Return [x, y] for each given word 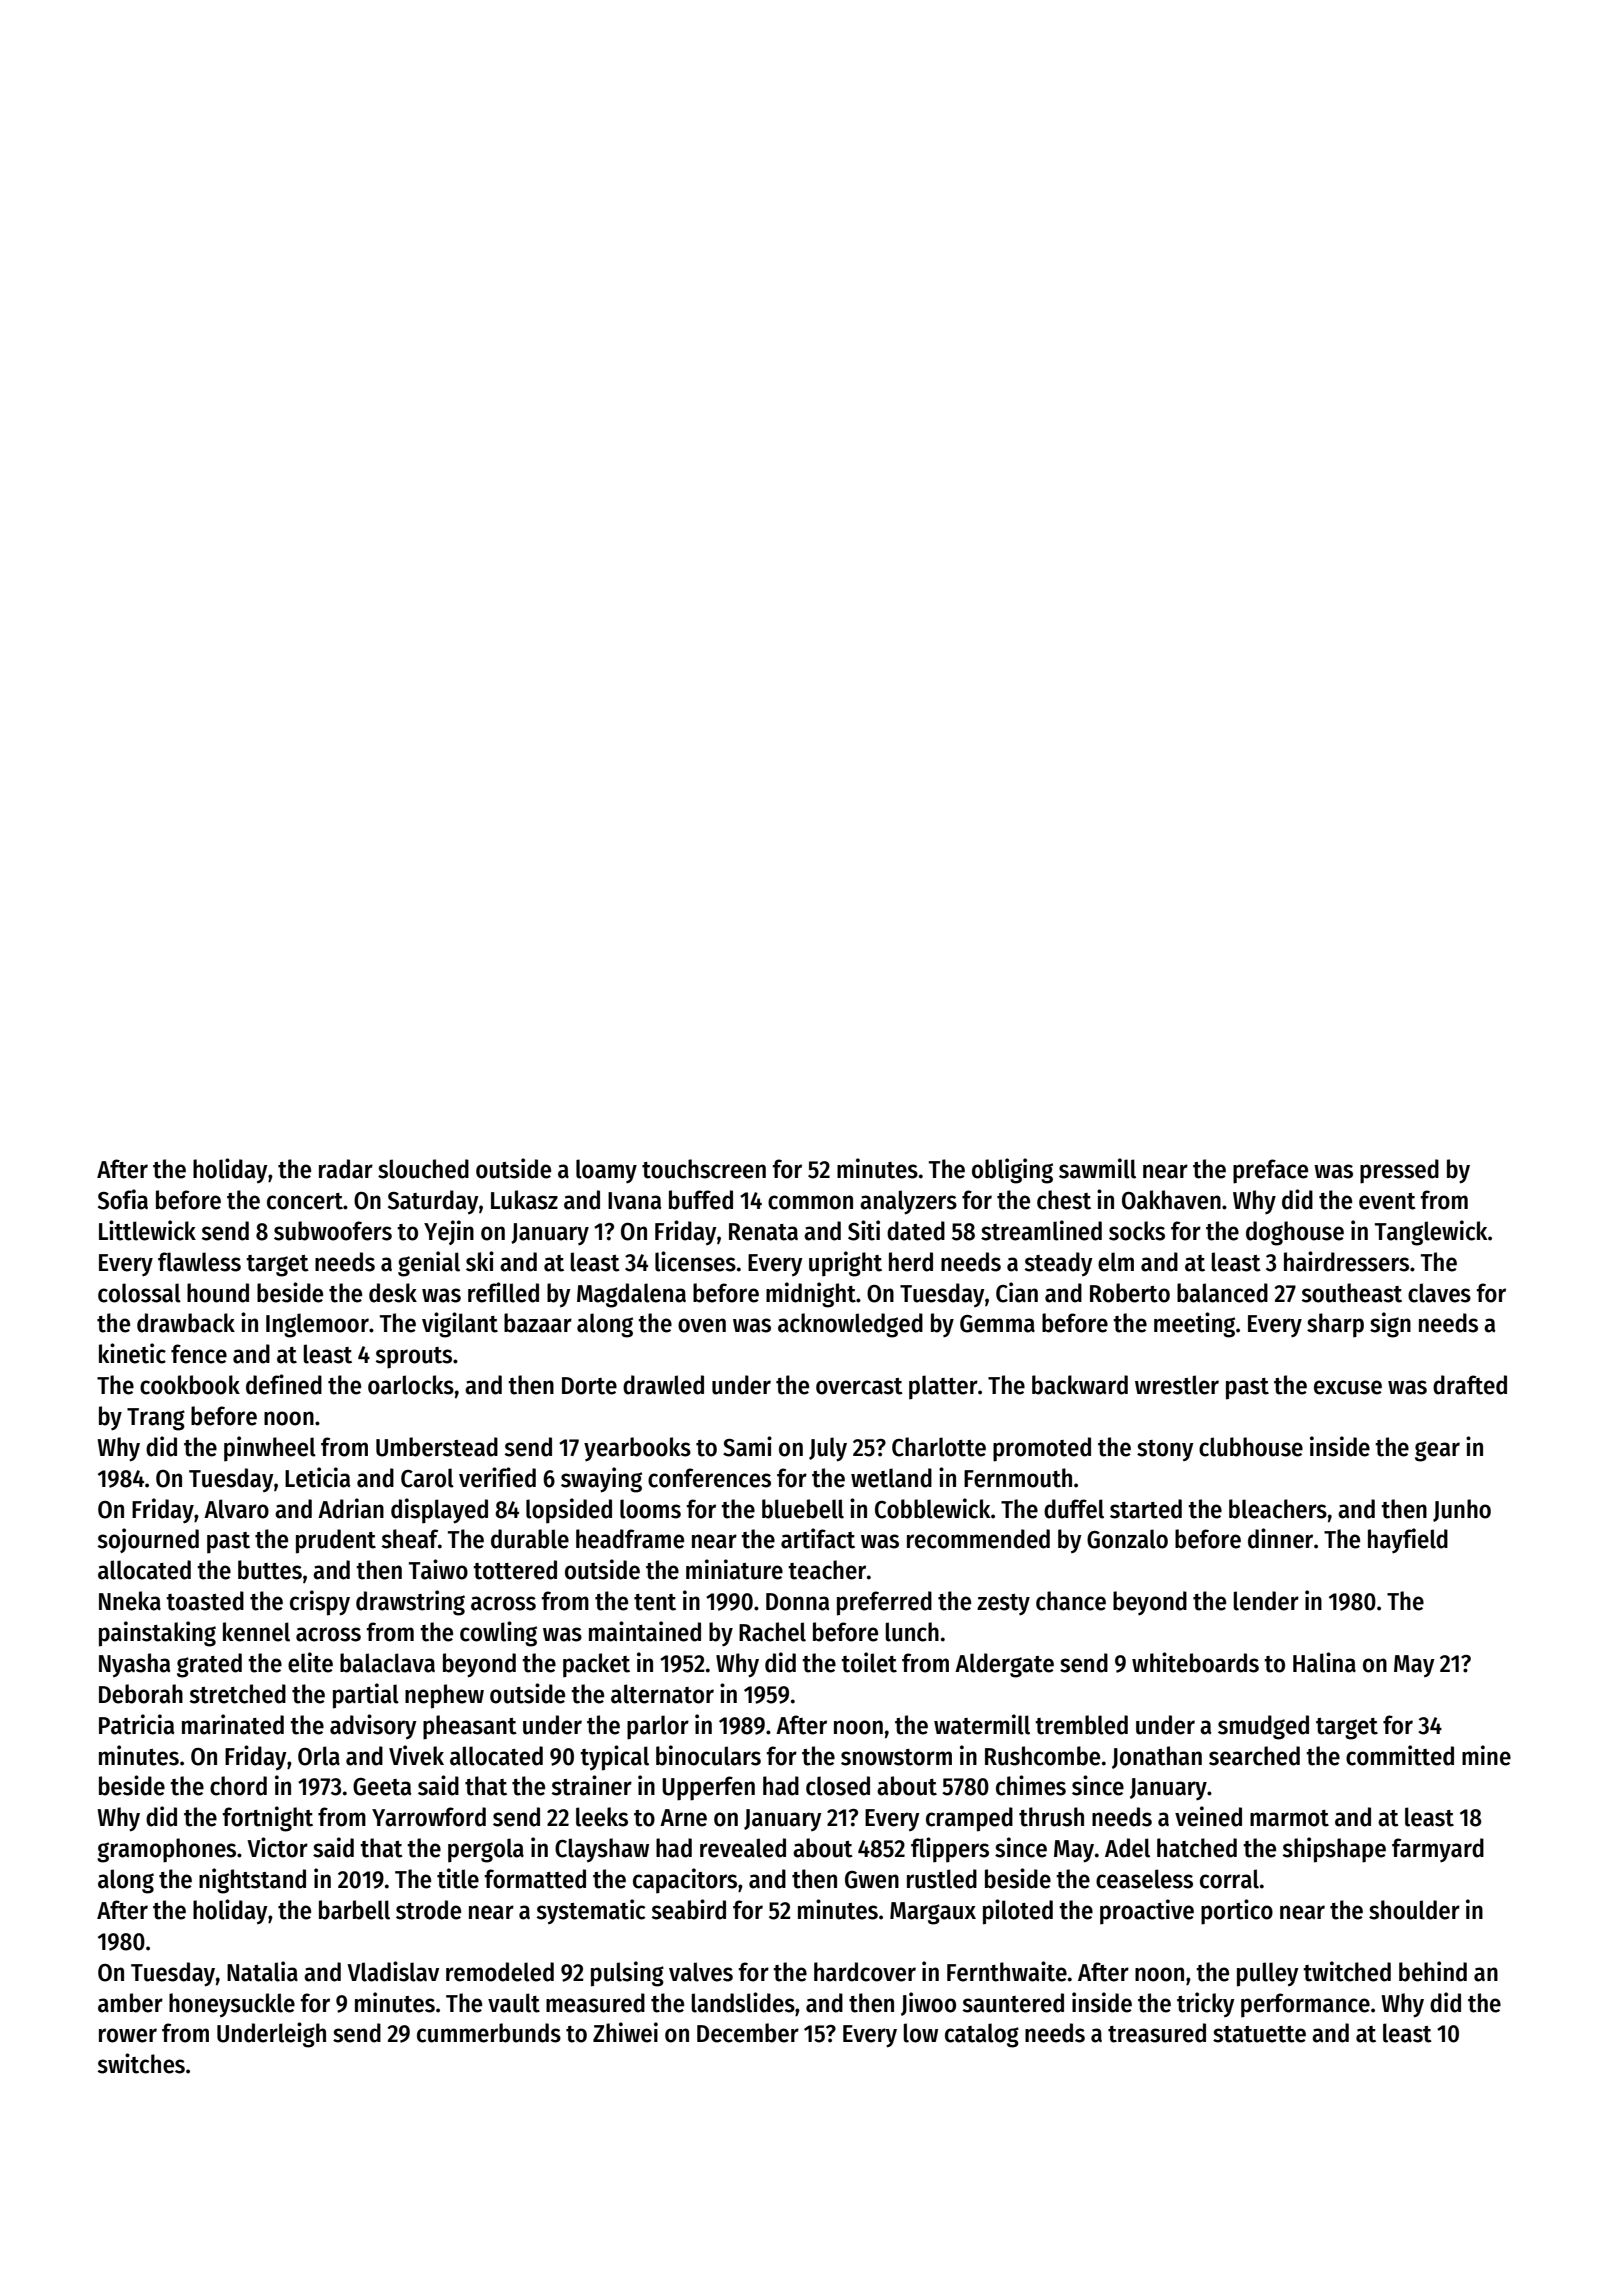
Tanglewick [1431, 1233]
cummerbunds [489, 2033]
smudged [1263, 1727]
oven [702, 1325]
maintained [645, 1631]
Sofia [123, 1199]
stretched [238, 1694]
